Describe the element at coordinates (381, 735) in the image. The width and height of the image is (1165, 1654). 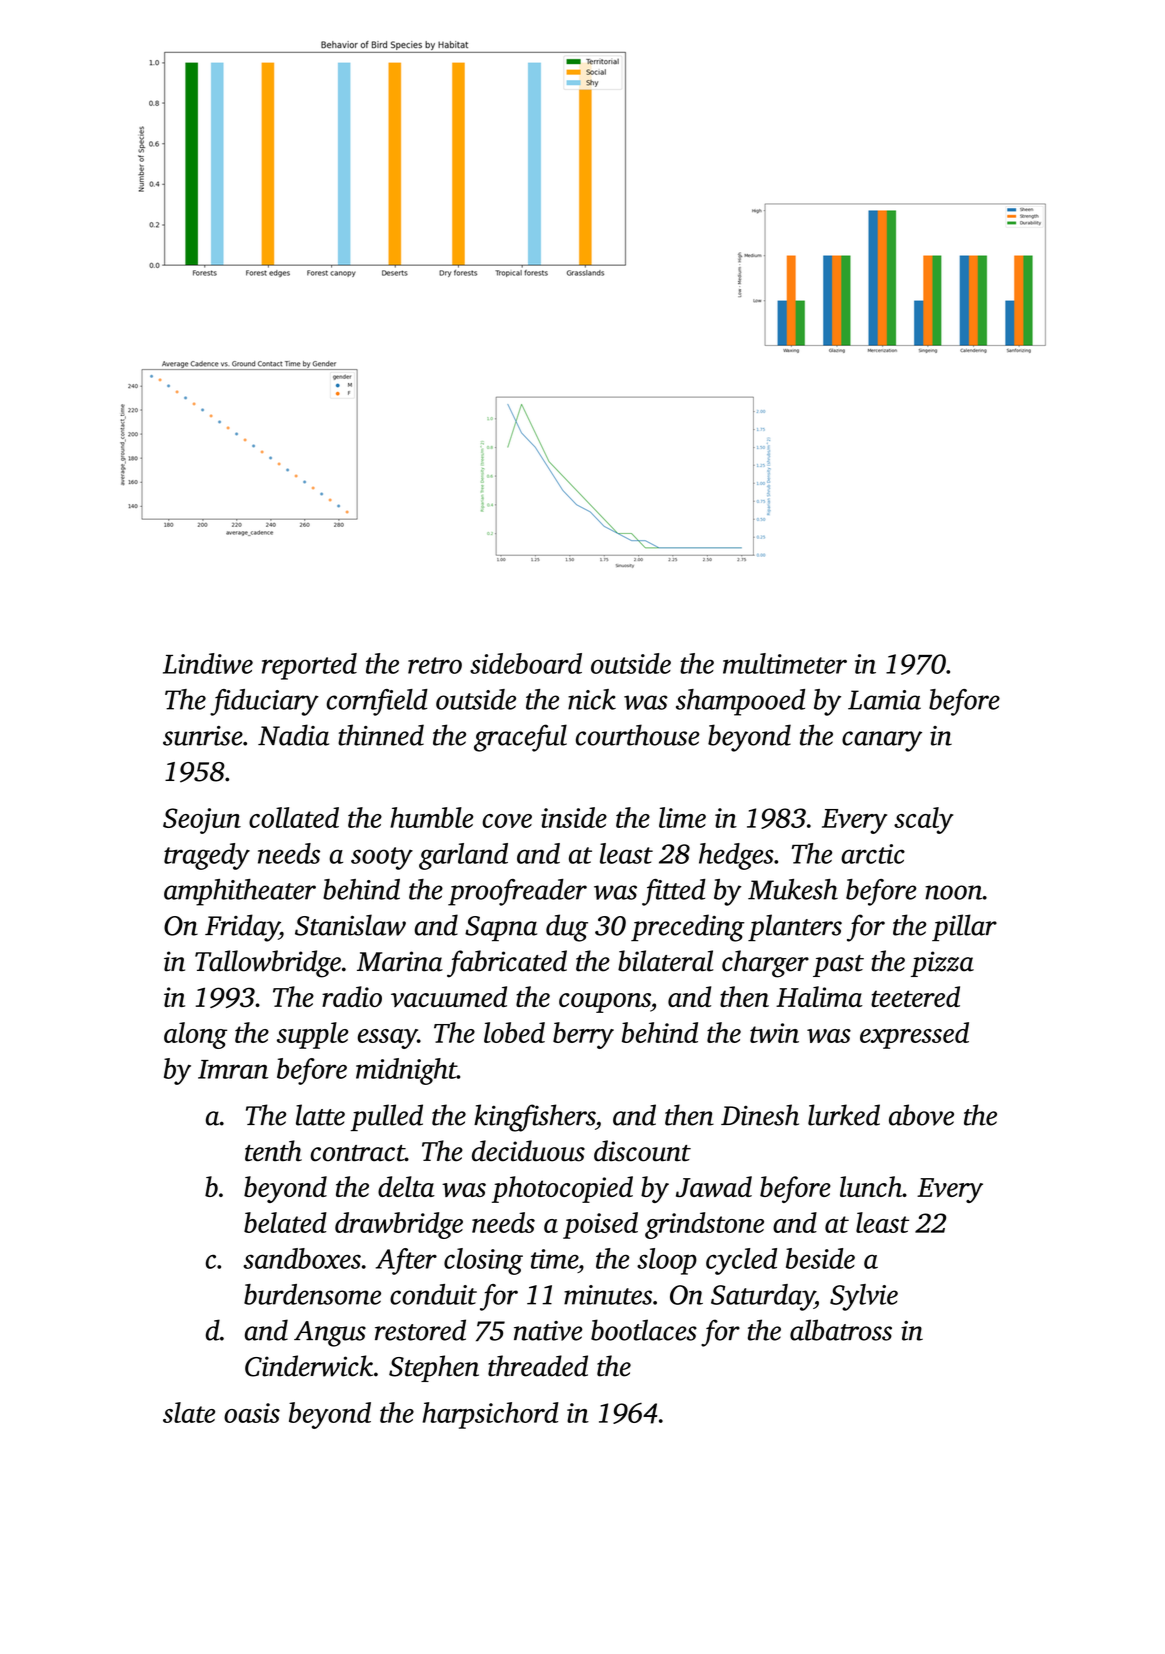
I see `thinned` at that location.
